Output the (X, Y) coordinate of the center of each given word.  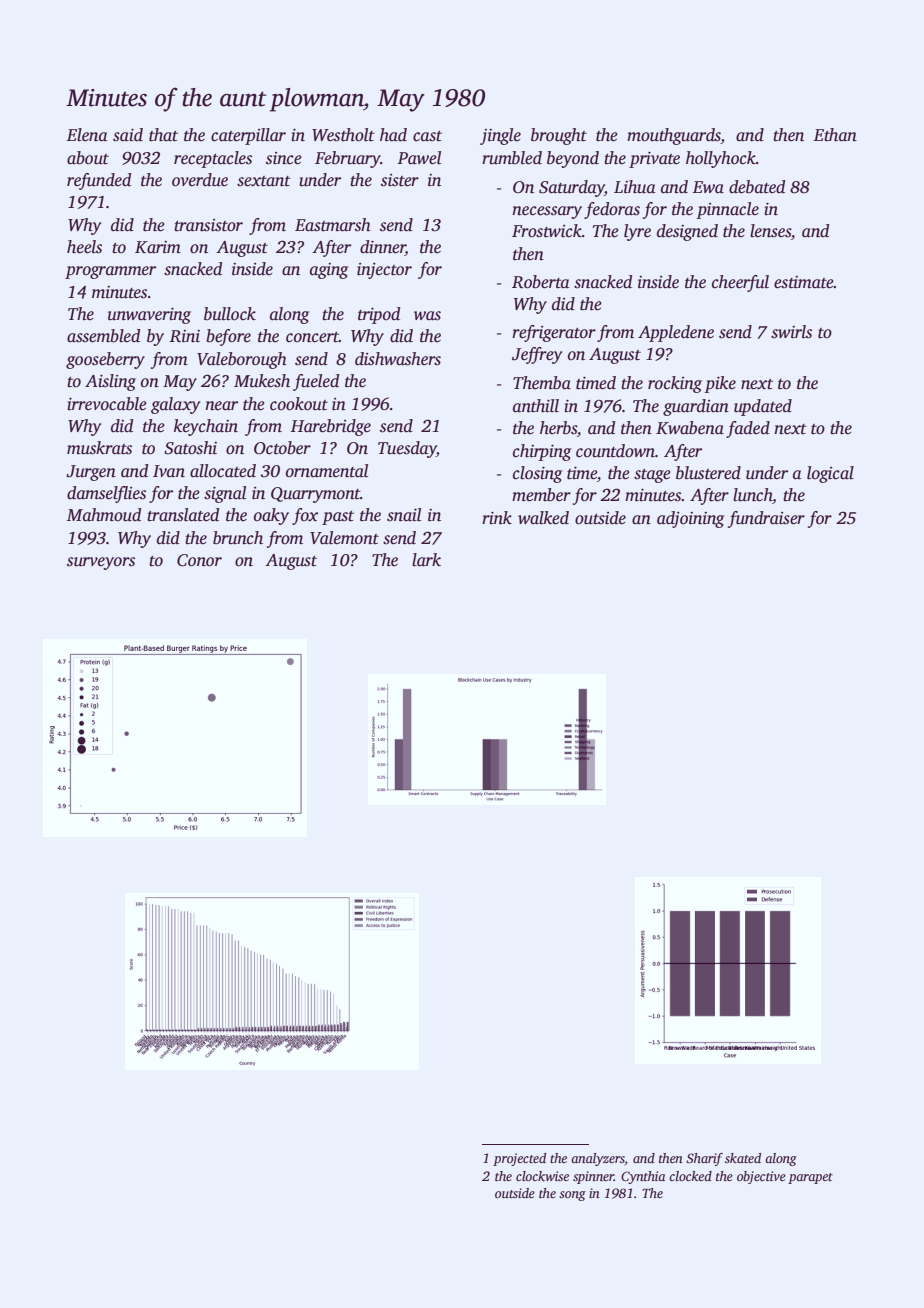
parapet (810, 1178)
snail (404, 515)
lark (426, 560)
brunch (238, 538)
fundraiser (766, 519)
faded (748, 429)
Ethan (835, 135)
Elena (87, 135)
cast (427, 136)
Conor (199, 560)
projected (519, 1159)
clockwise (542, 1176)
